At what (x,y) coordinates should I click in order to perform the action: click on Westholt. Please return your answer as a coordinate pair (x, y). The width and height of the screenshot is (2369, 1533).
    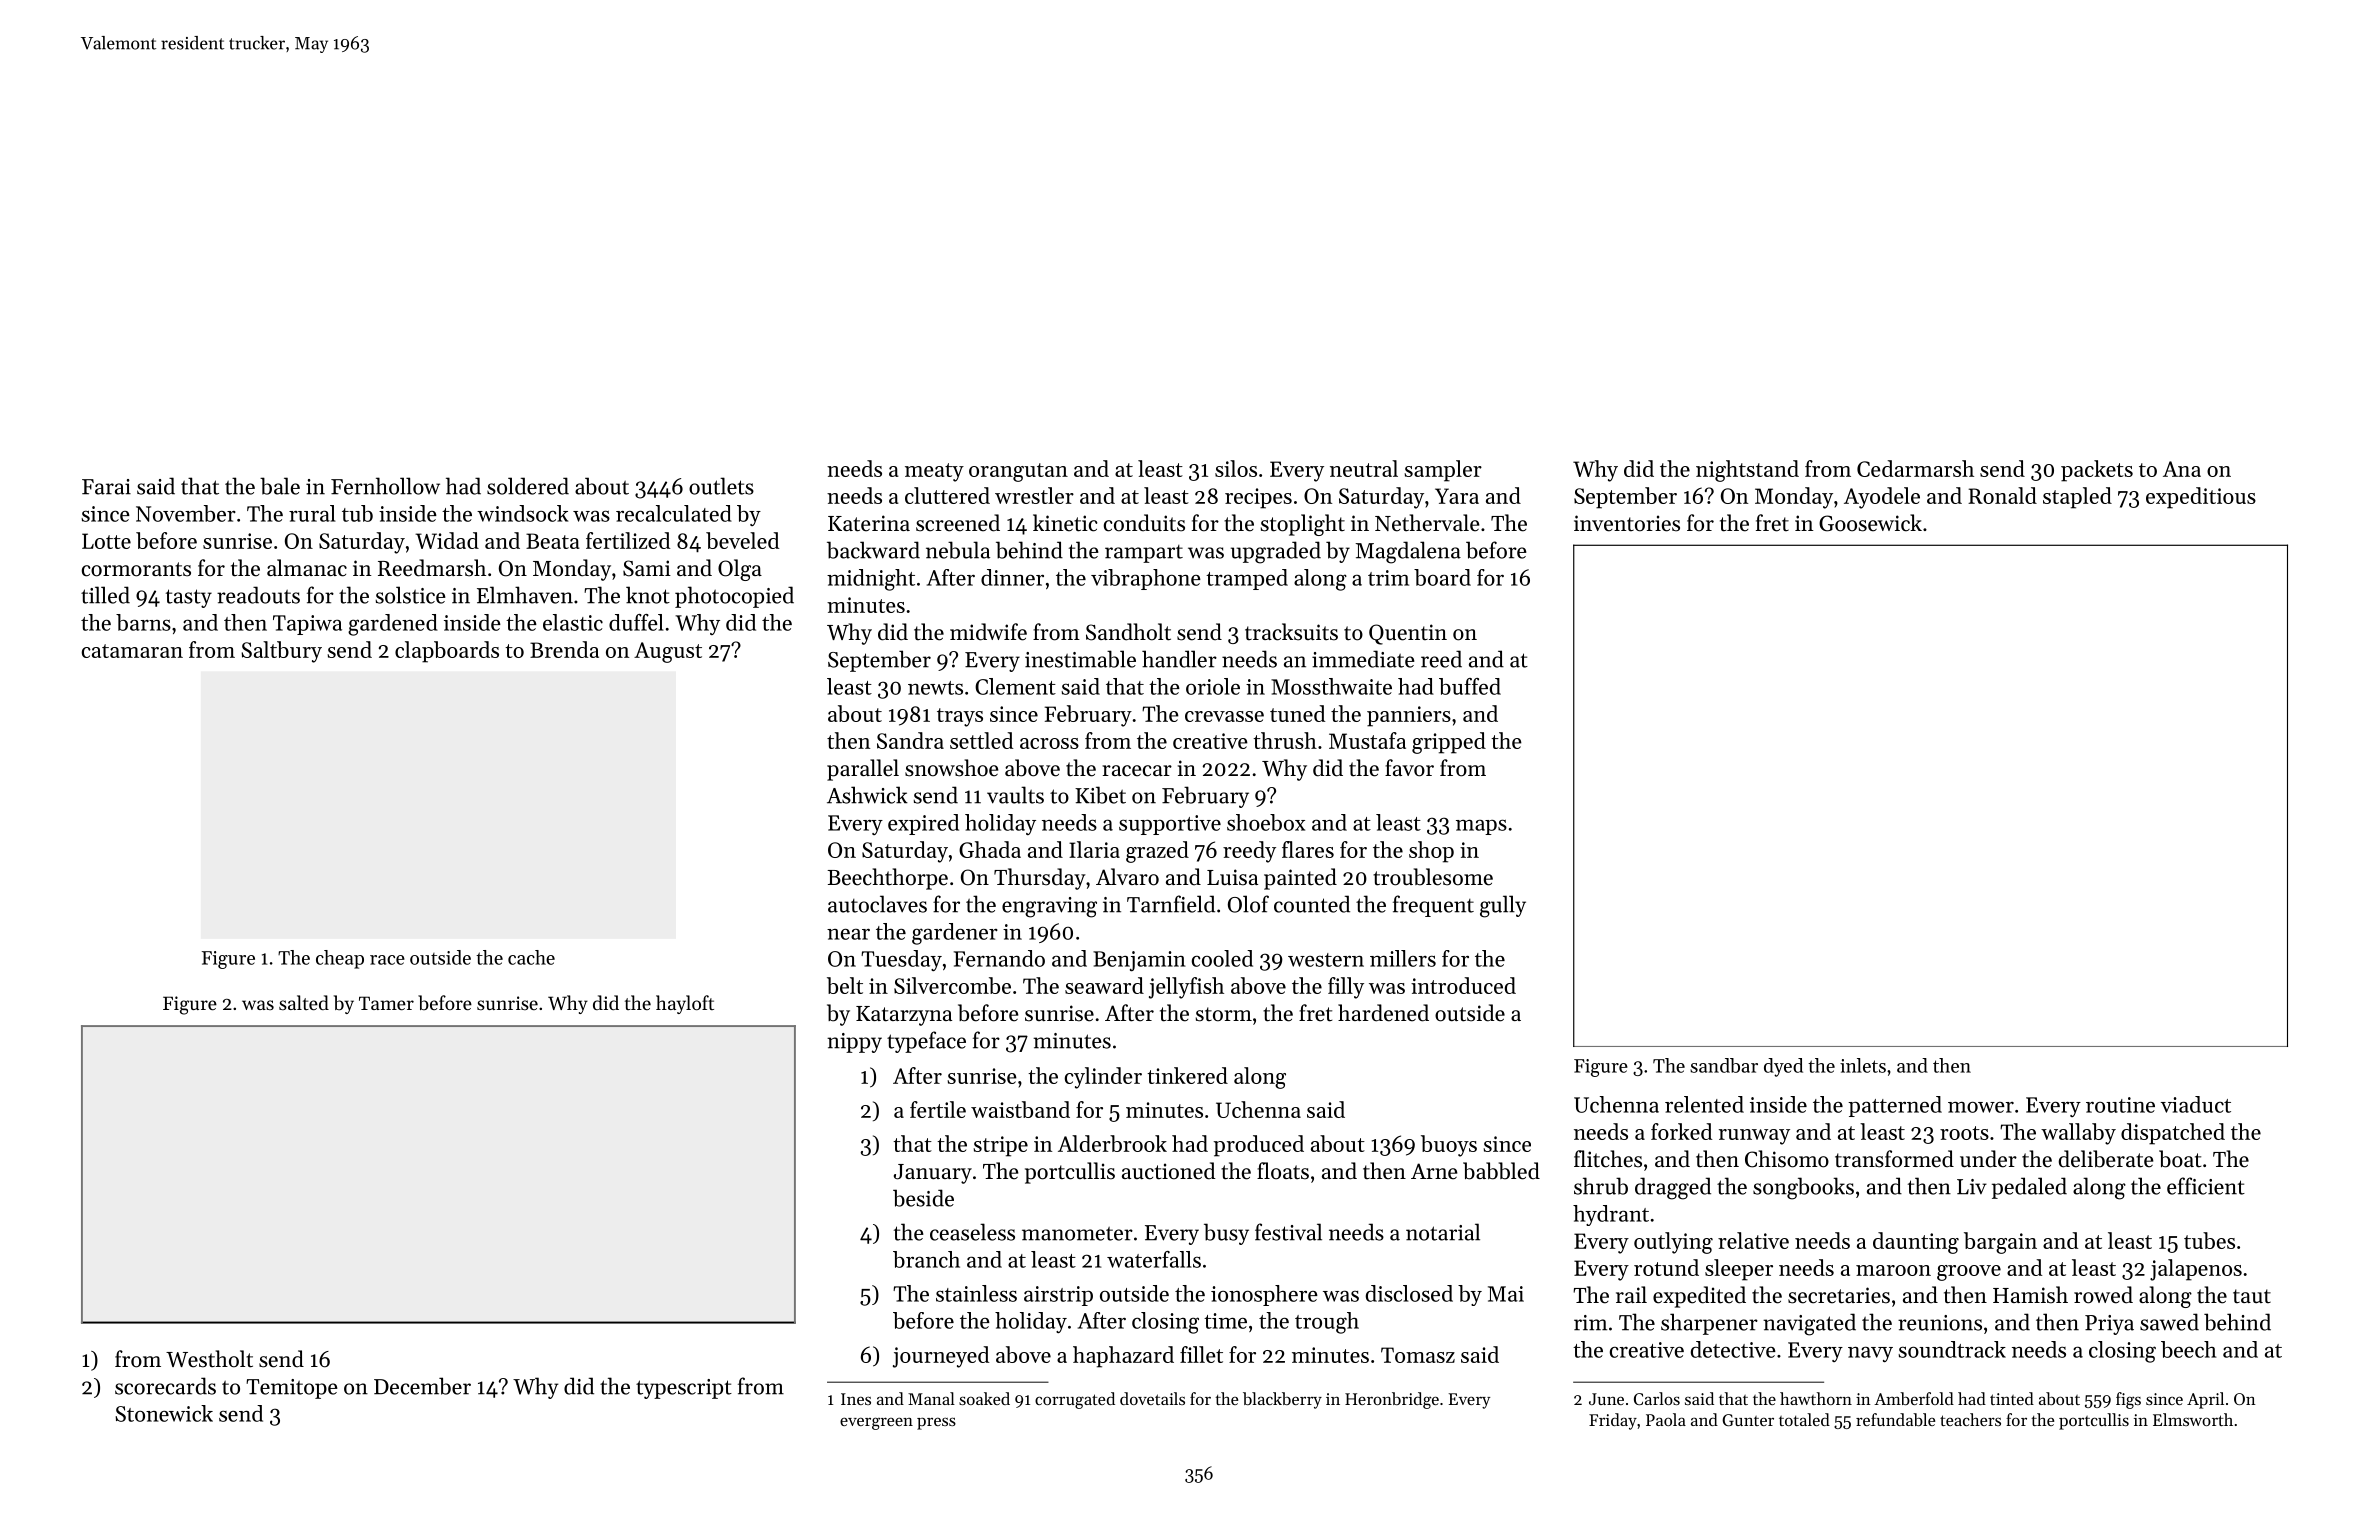
    Looking at the image, I should click on (209, 1359).
